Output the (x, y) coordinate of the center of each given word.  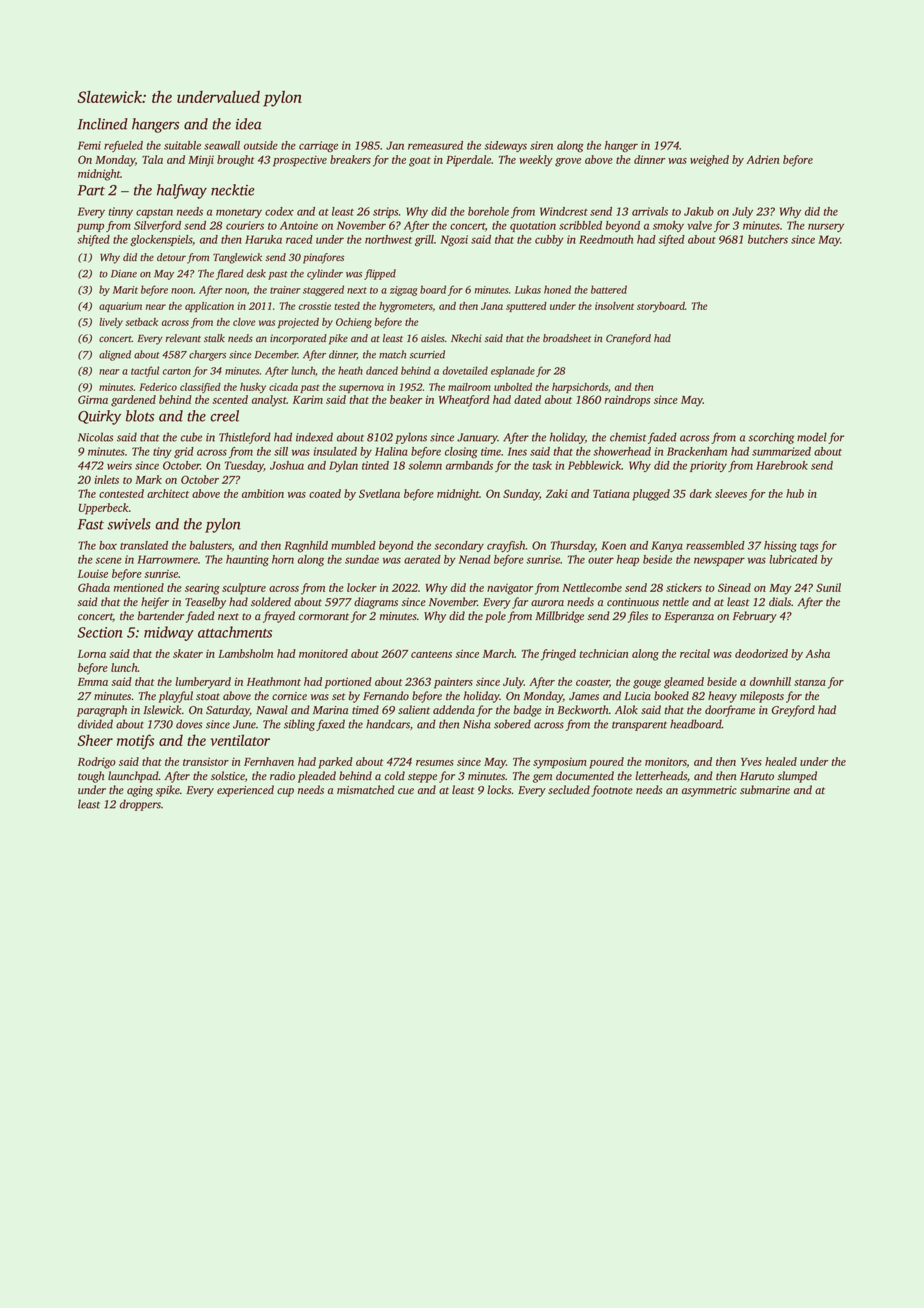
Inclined (103, 124)
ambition (263, 493)
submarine (765, 789)
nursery (826, 227)
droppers (140, 805)
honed (557, 289)
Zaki (557, 493)
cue (406, 791)
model (812, 437)
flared (230, 274)
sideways (505, 146)
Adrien (762, 159)
